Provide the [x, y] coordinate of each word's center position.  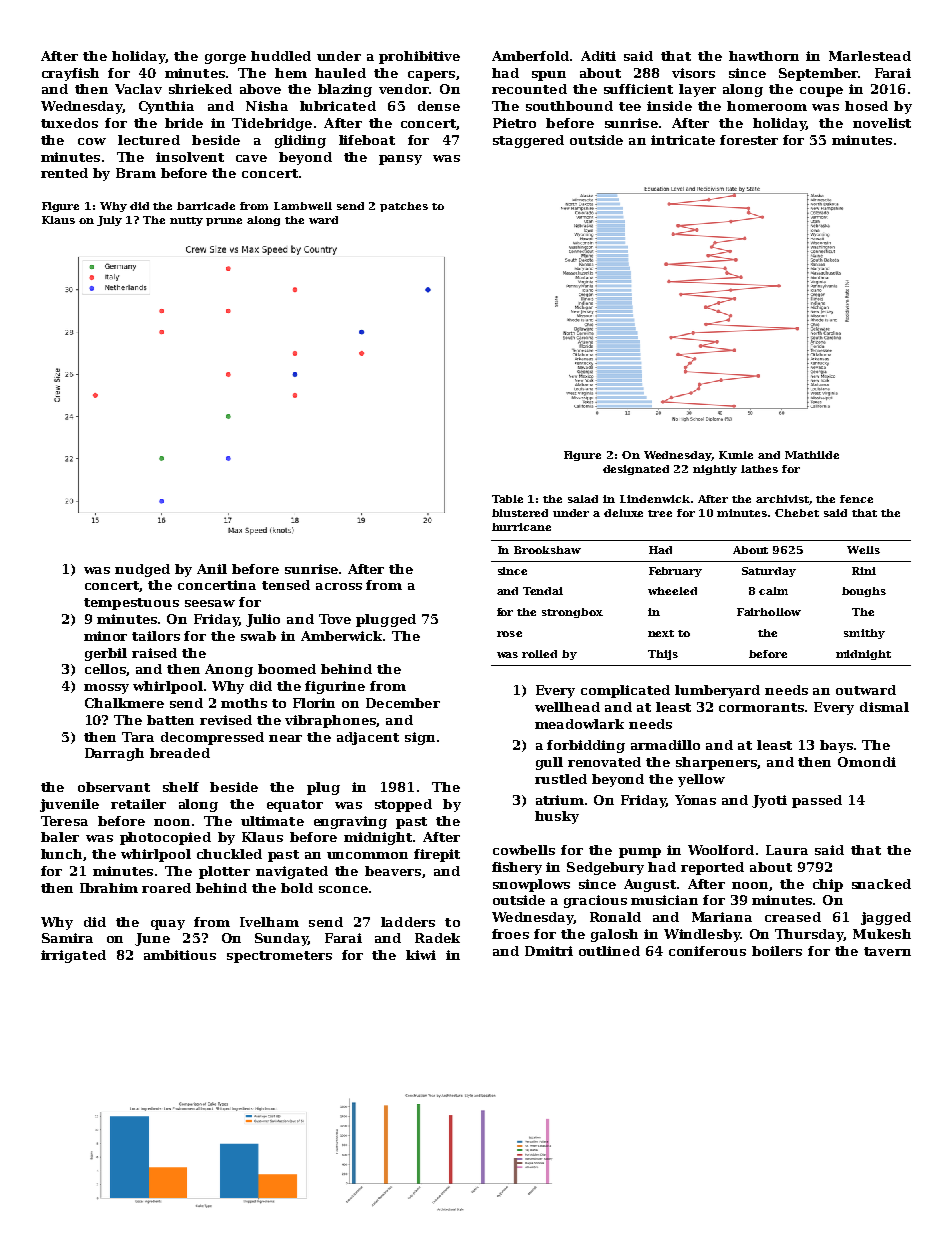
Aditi [598, 56]
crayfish [70, 74]
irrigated [73, 956]
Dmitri [549, 951]
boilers [777, 951]
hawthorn [764, 56]
